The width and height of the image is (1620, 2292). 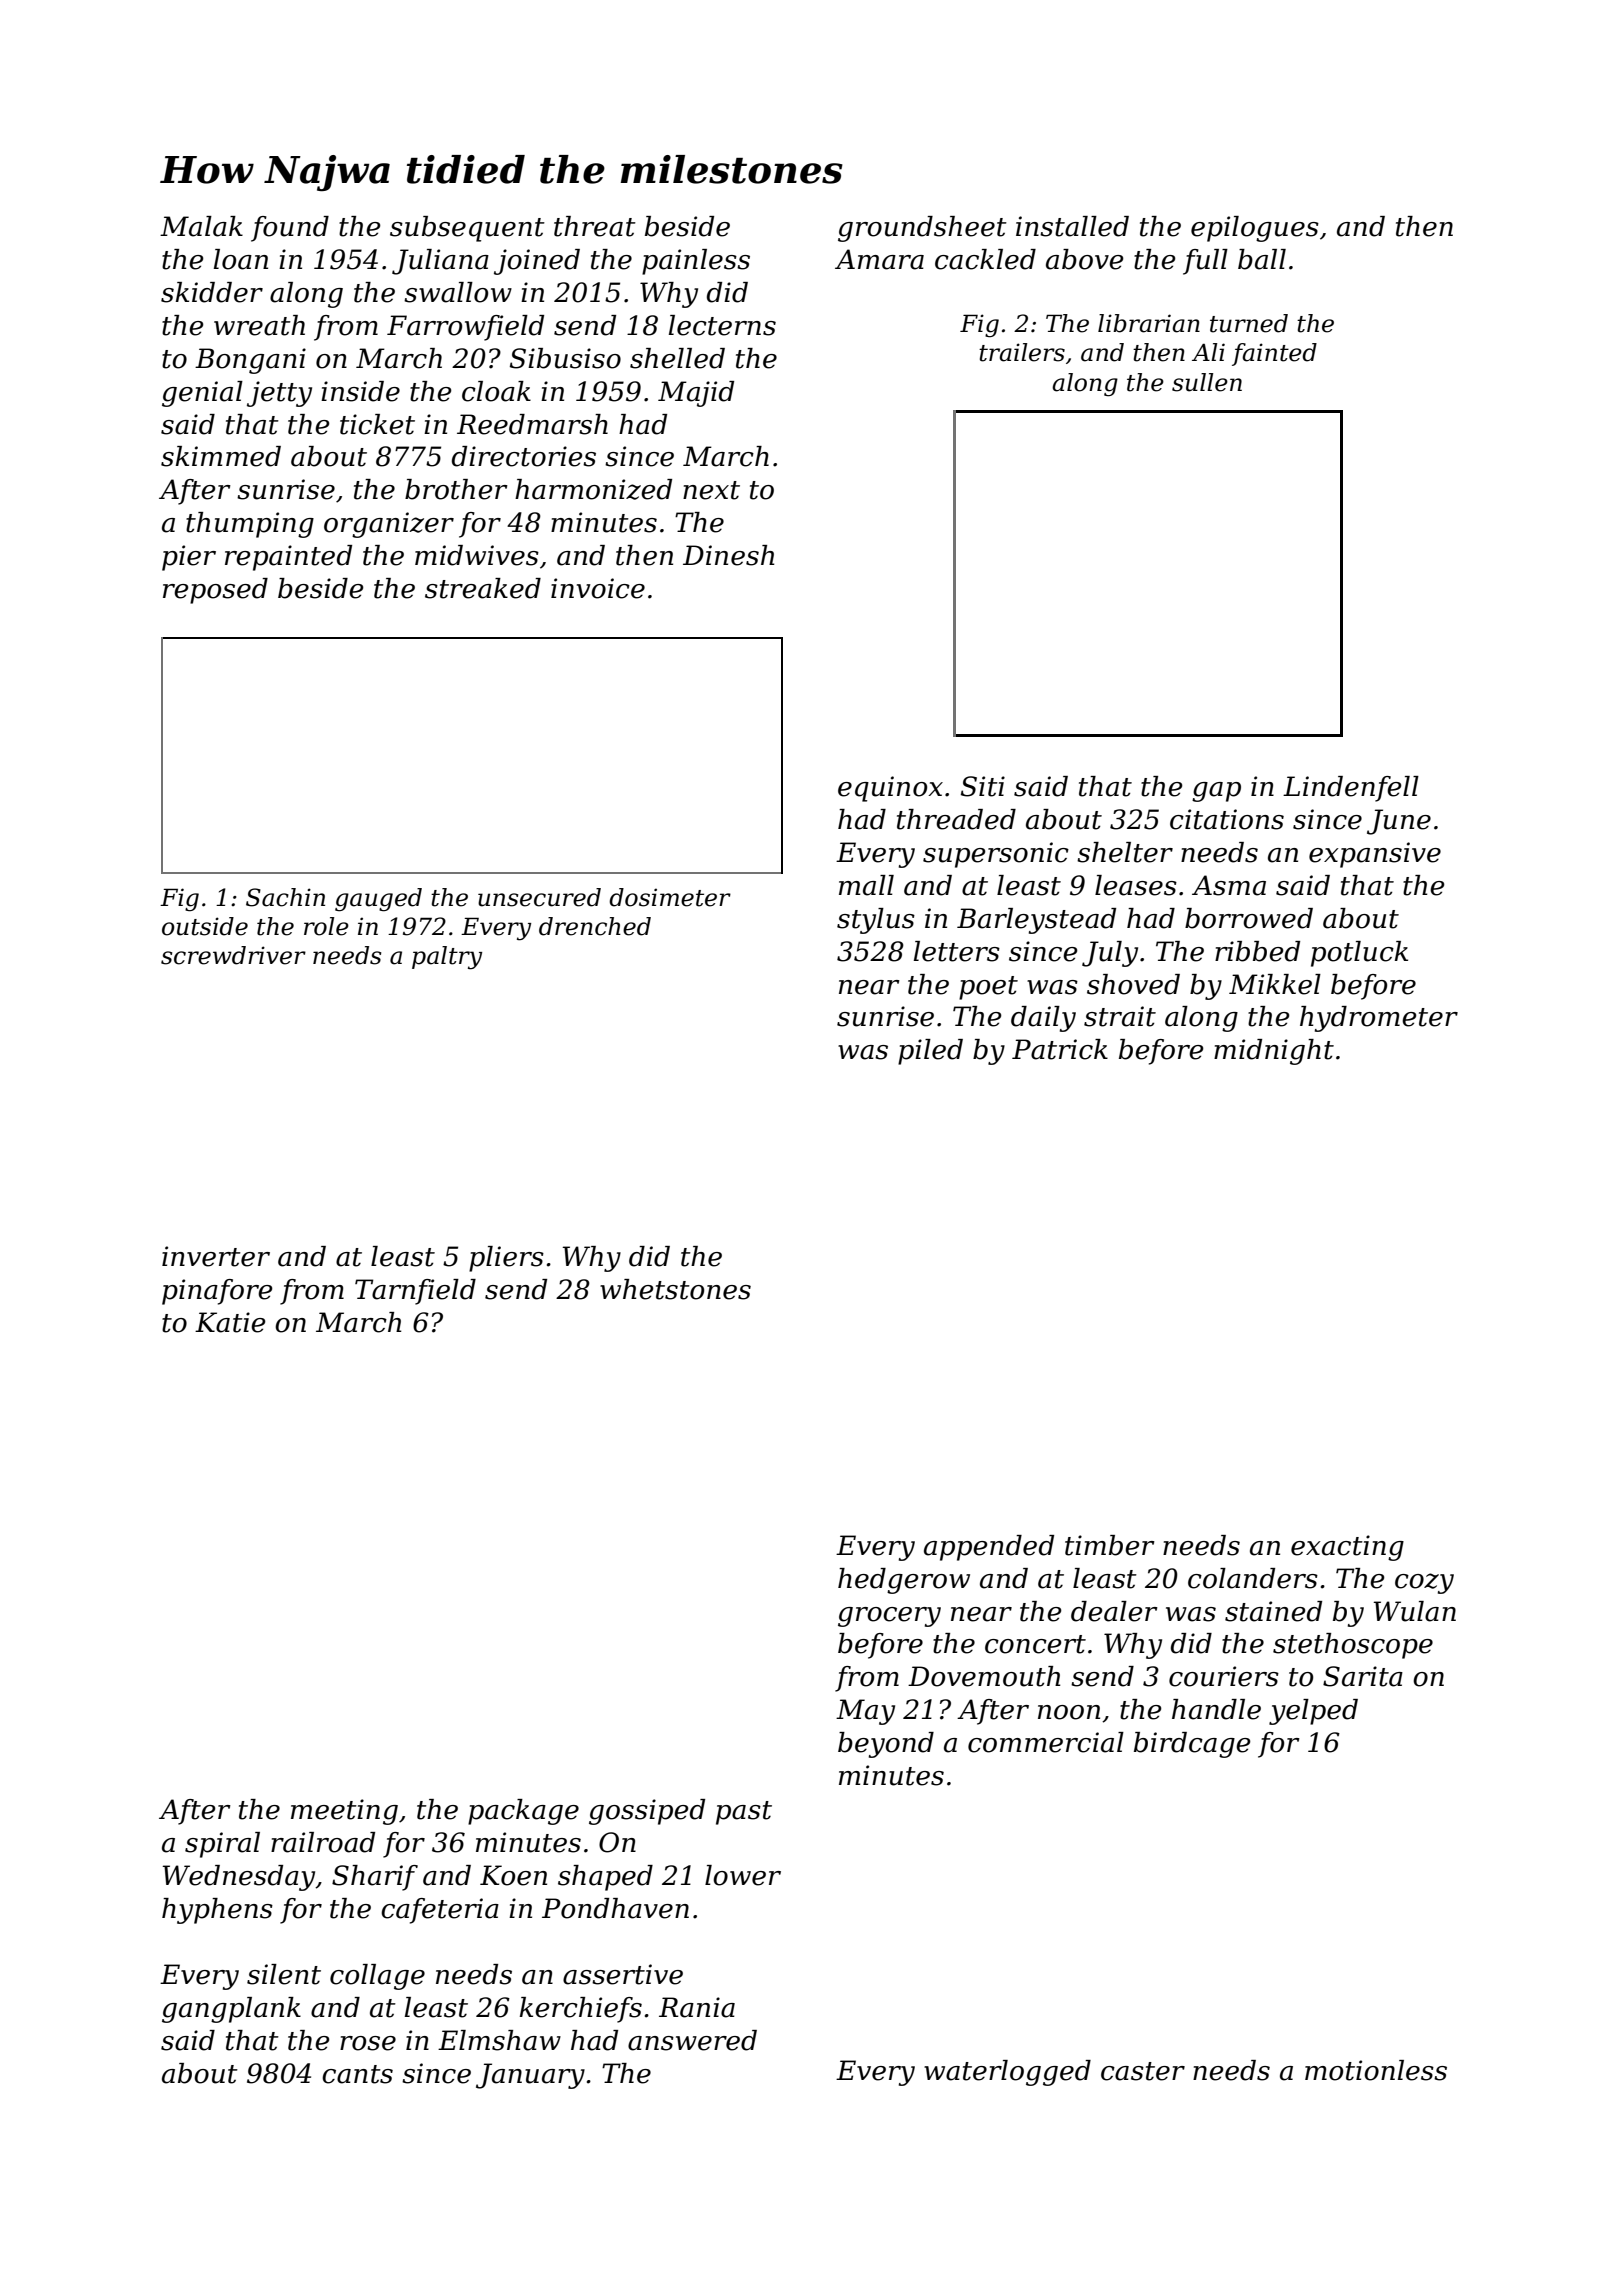 What do you see at coordinates (357, 2074) in the image?
I see `cants` at bounding box center [357, 2074].
